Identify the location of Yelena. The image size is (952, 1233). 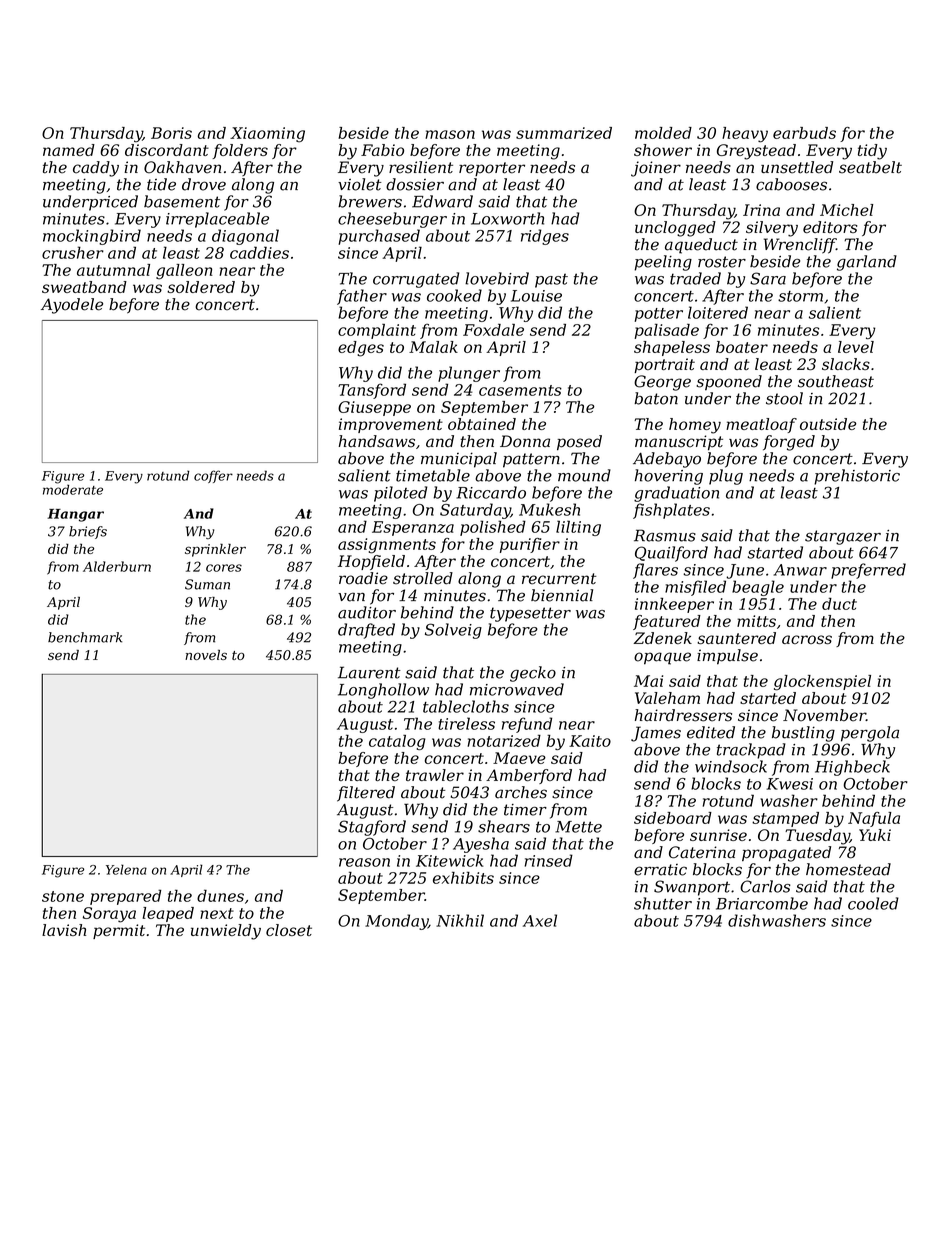
(126, 869).
